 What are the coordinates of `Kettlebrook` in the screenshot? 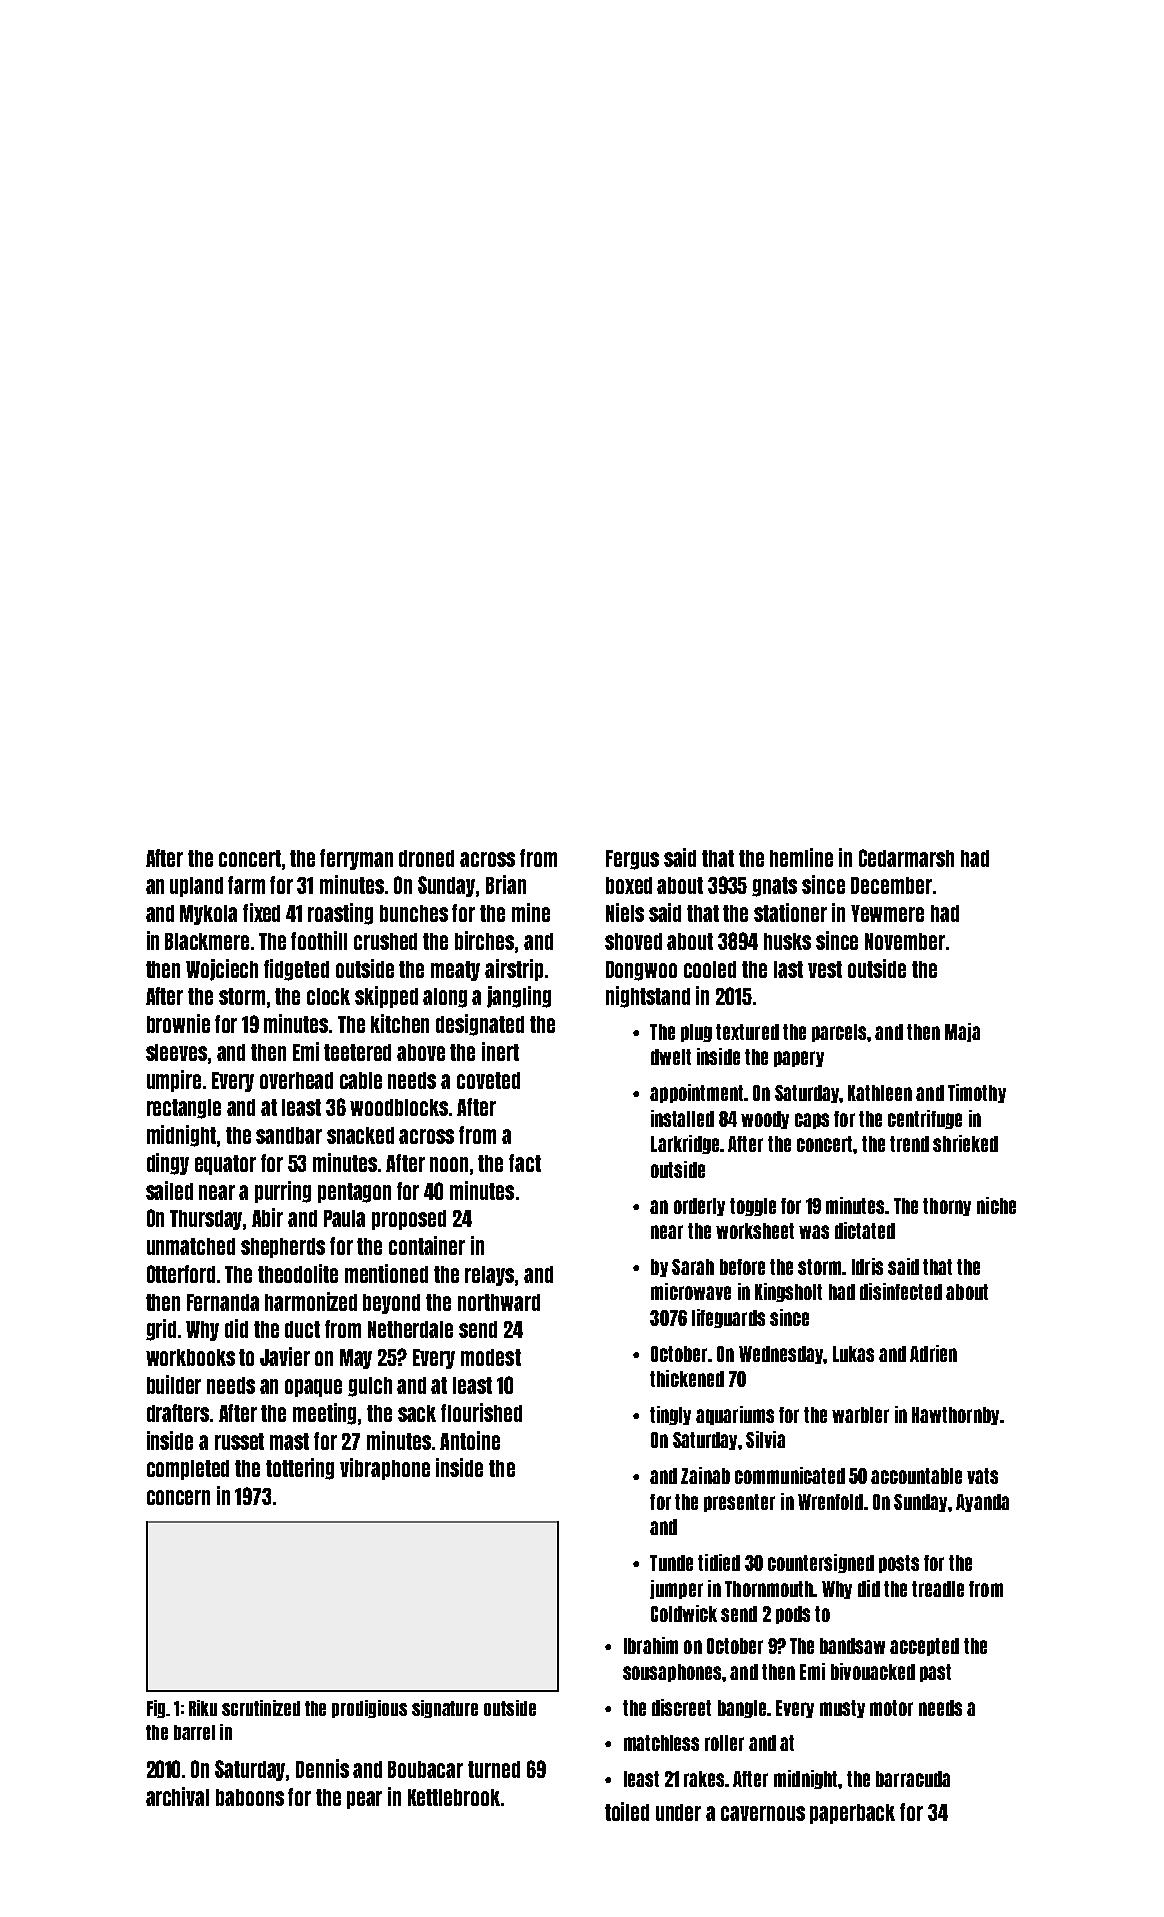 It's located at (454, 1797).
